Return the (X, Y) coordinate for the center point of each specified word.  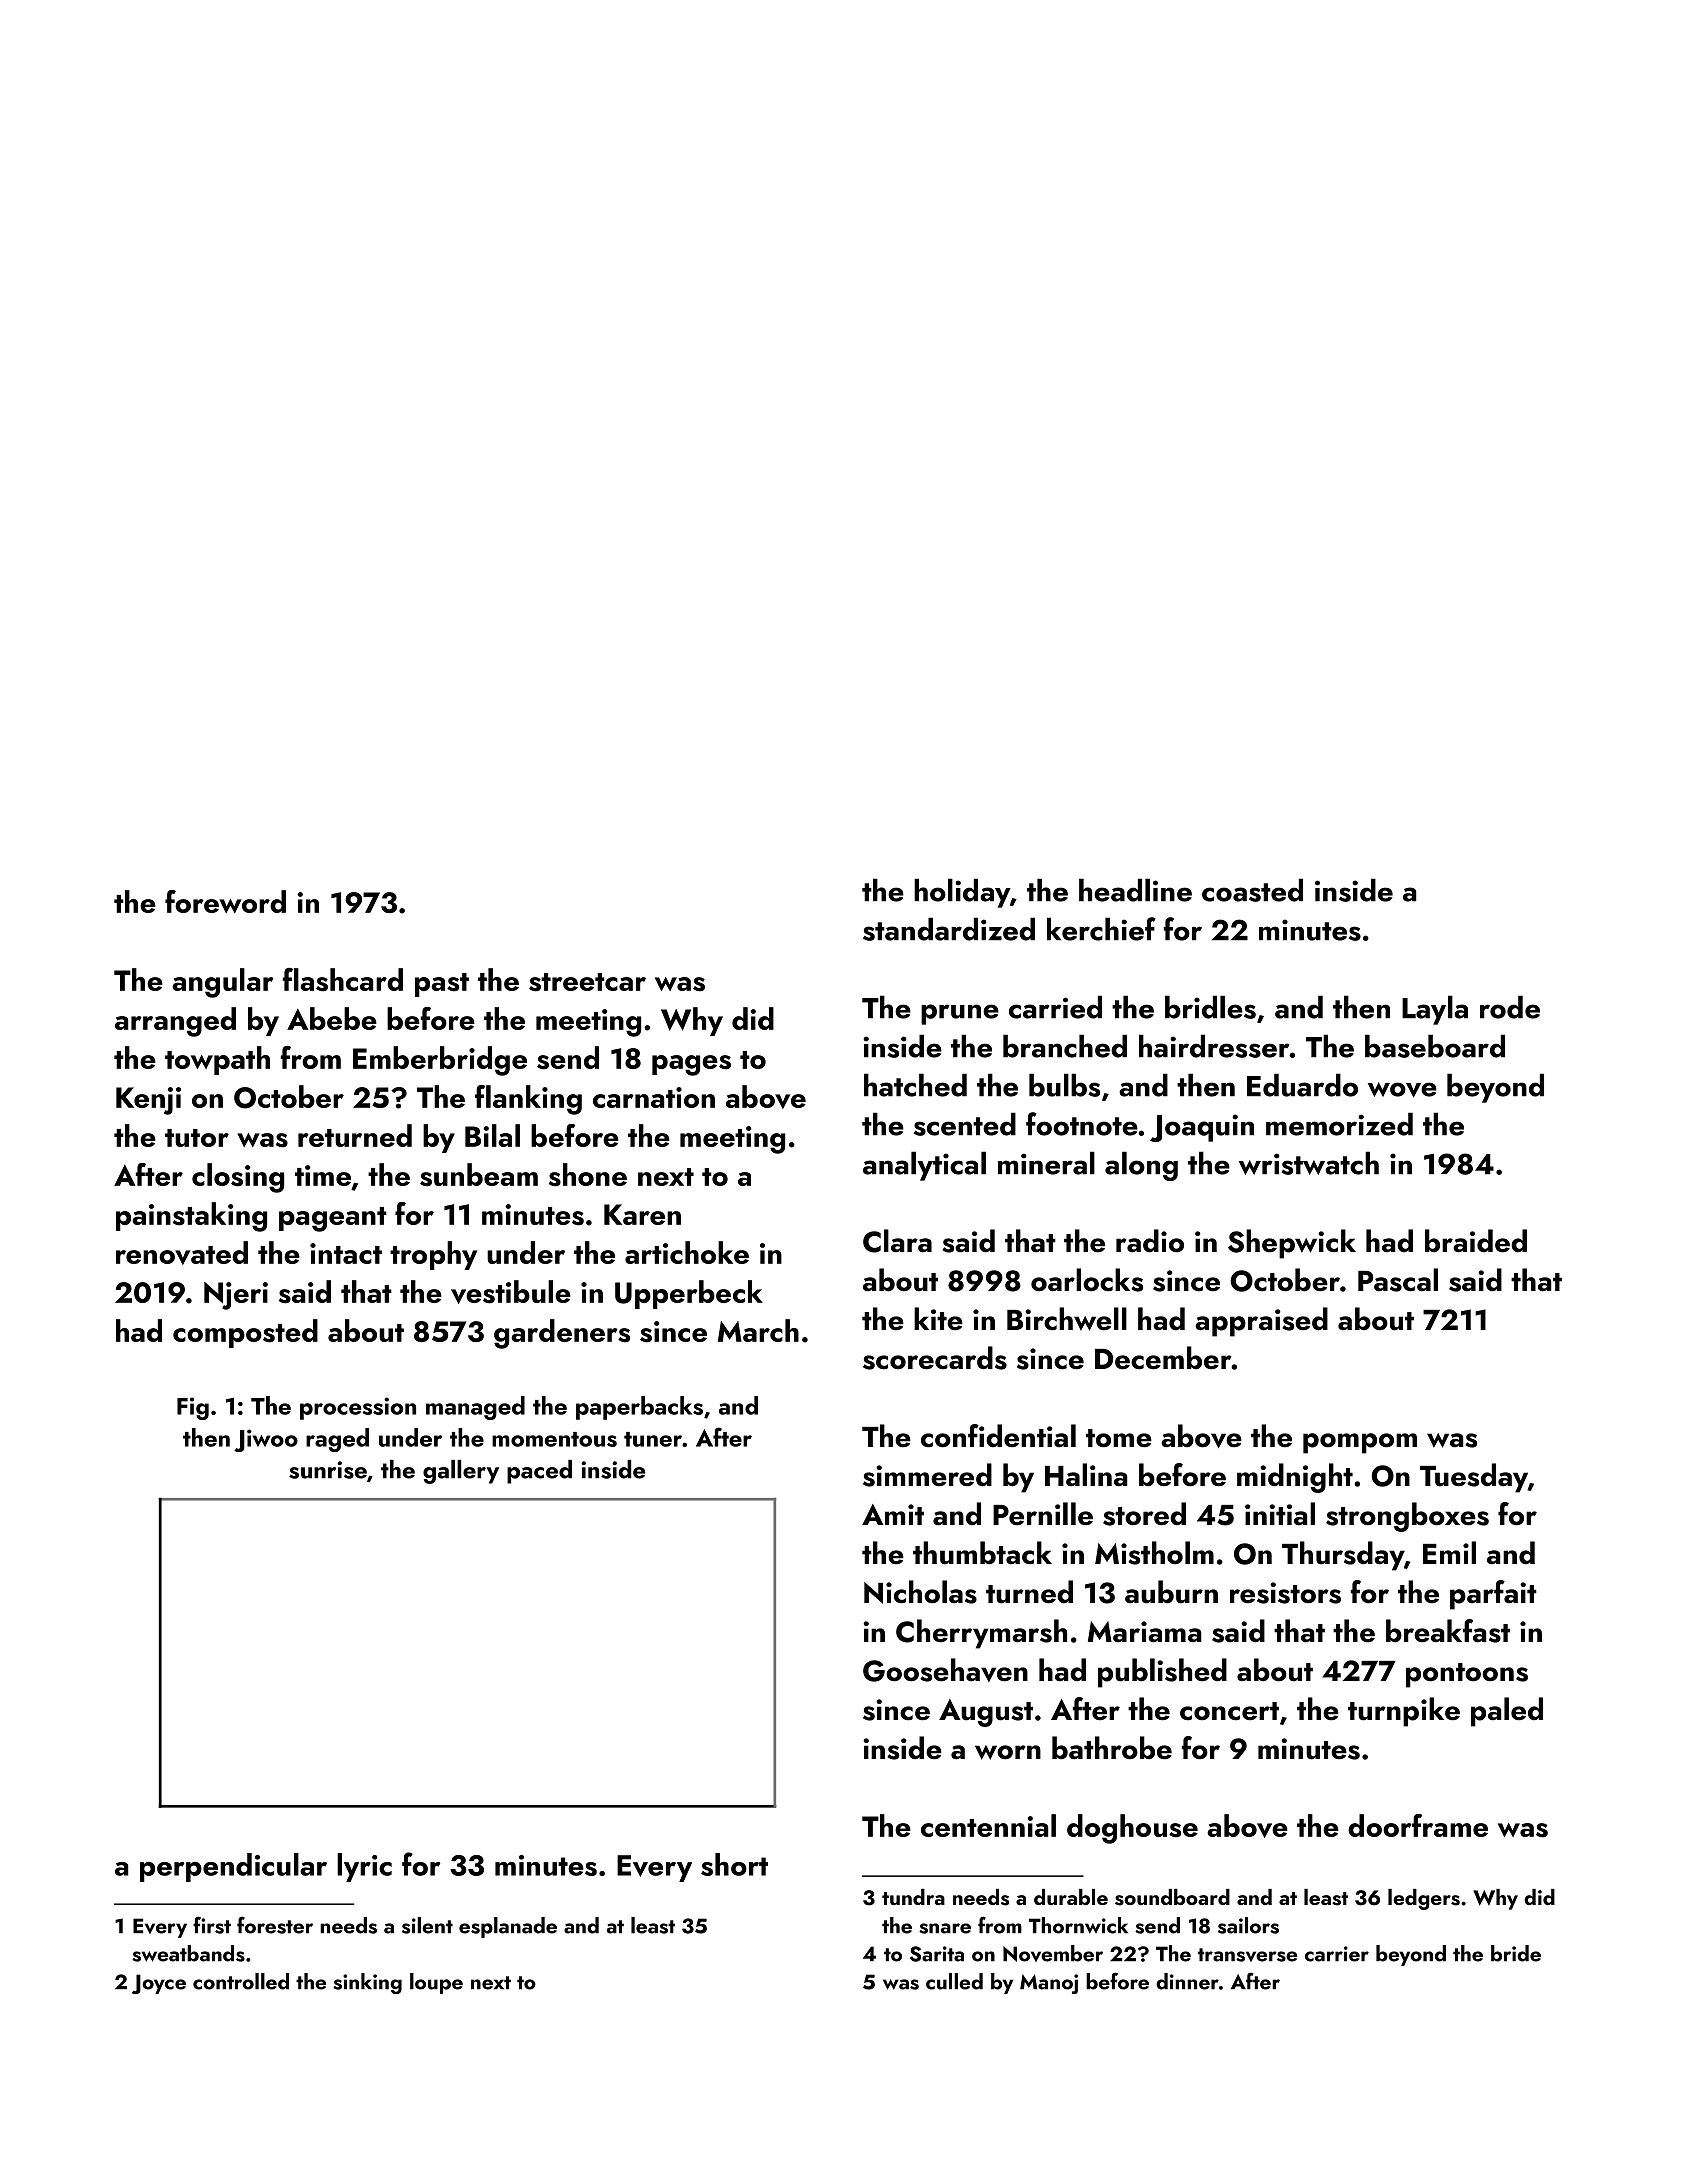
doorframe (1418, 1825)
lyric (364, 1867)
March (758, 1330)
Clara (897, 1241)
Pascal (1398, 1280)
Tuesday (1474, 1478)
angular (223, 983)
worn (1008, 1752)
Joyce (159, 1984)
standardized (949, 929)
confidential (998, 1436)
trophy (433, 1255)
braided (1476, 1241)
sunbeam (479, 1175)
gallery (461, 1472)
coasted (1252, 890)
